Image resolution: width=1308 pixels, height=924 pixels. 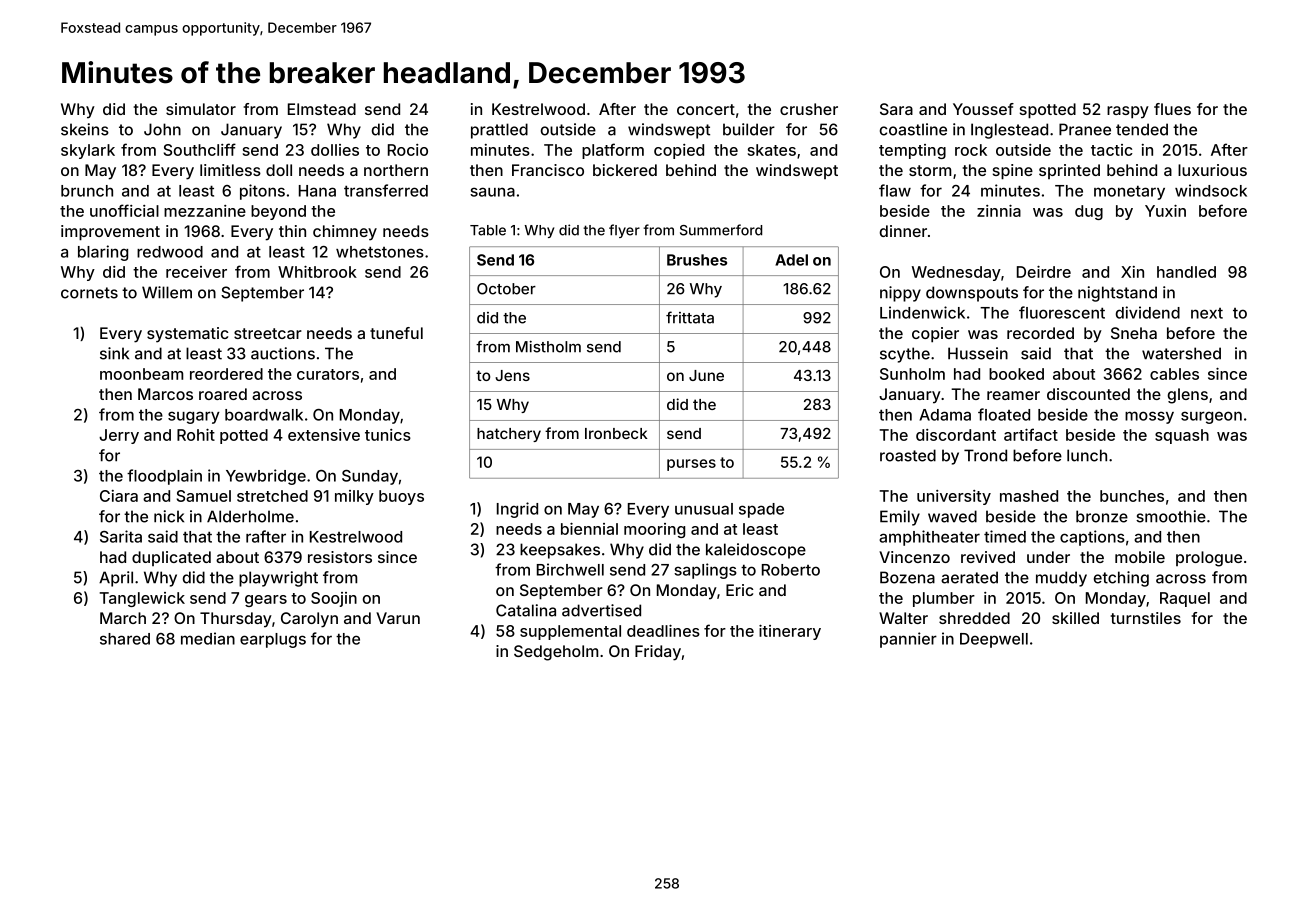 I want to click on Sedgeholm, so click(x=556, y=653).
